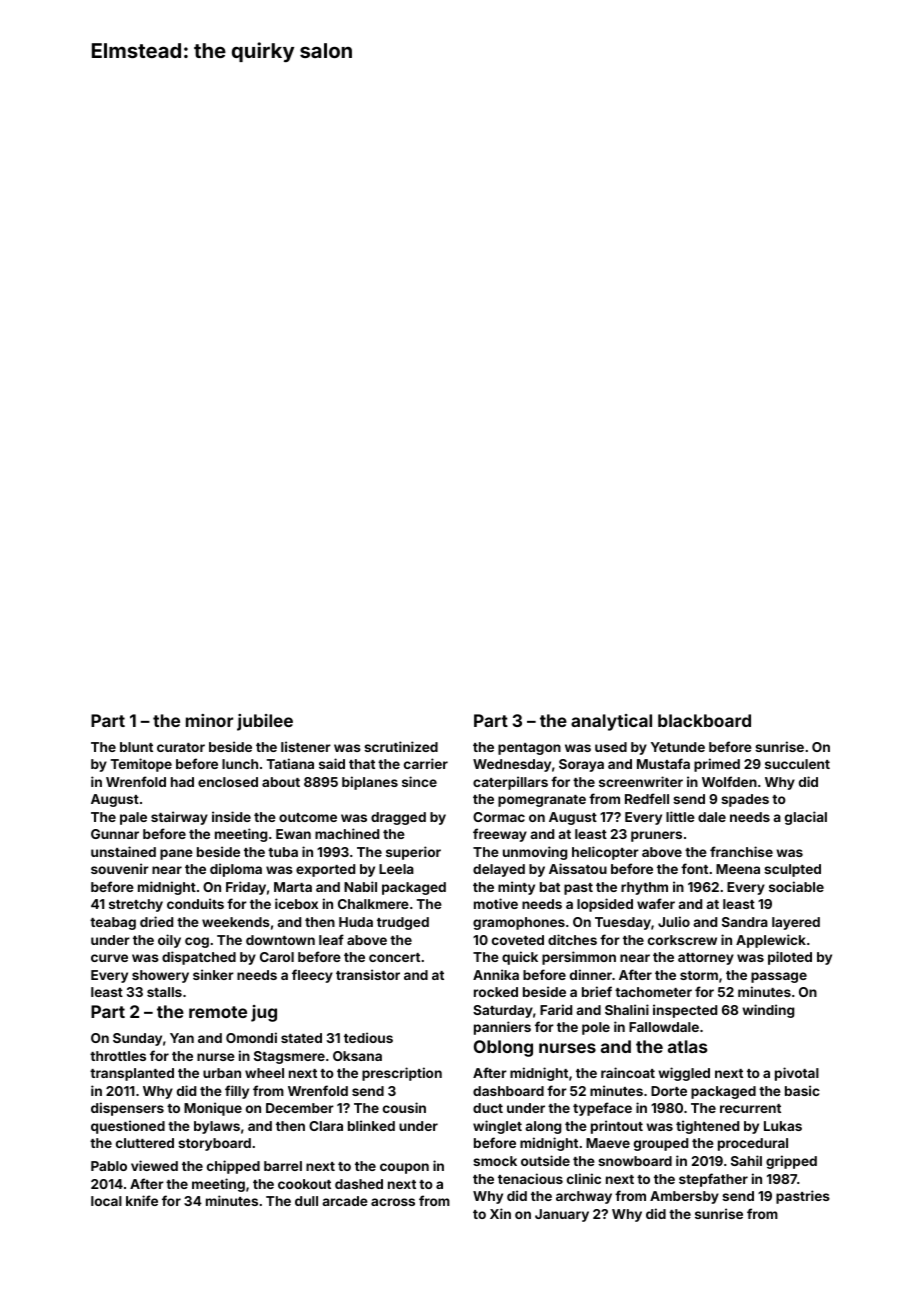  Describe the element at coordinates (109, 958) in the screenshot. I see `curve` at that location.
